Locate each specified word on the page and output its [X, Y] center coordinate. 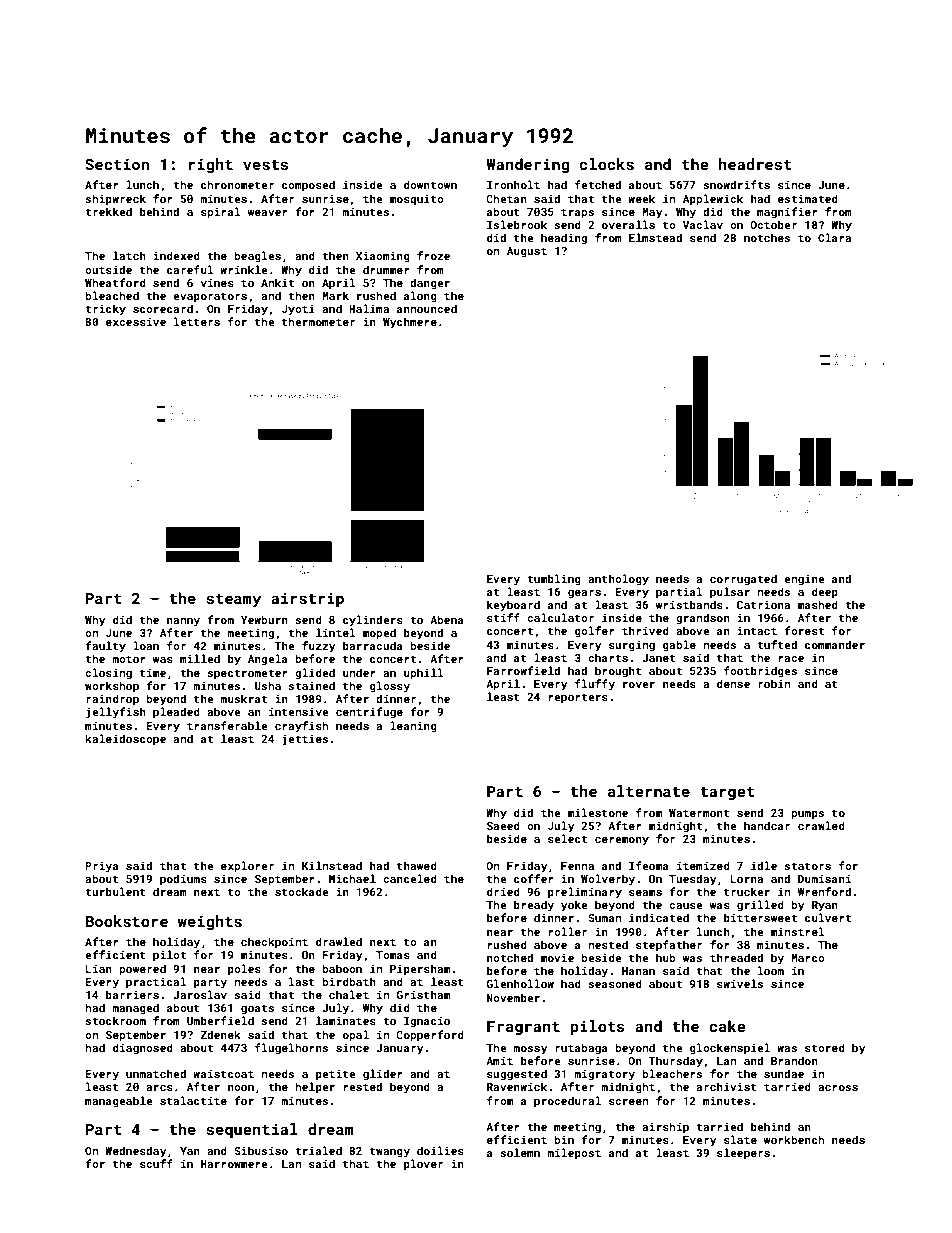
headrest [755, 164]
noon [241, 1088]
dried [503, 891]
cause [686, 906]
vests [265, 165]
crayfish [301, 727]
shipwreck [115, 200]
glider [383, 1075]
